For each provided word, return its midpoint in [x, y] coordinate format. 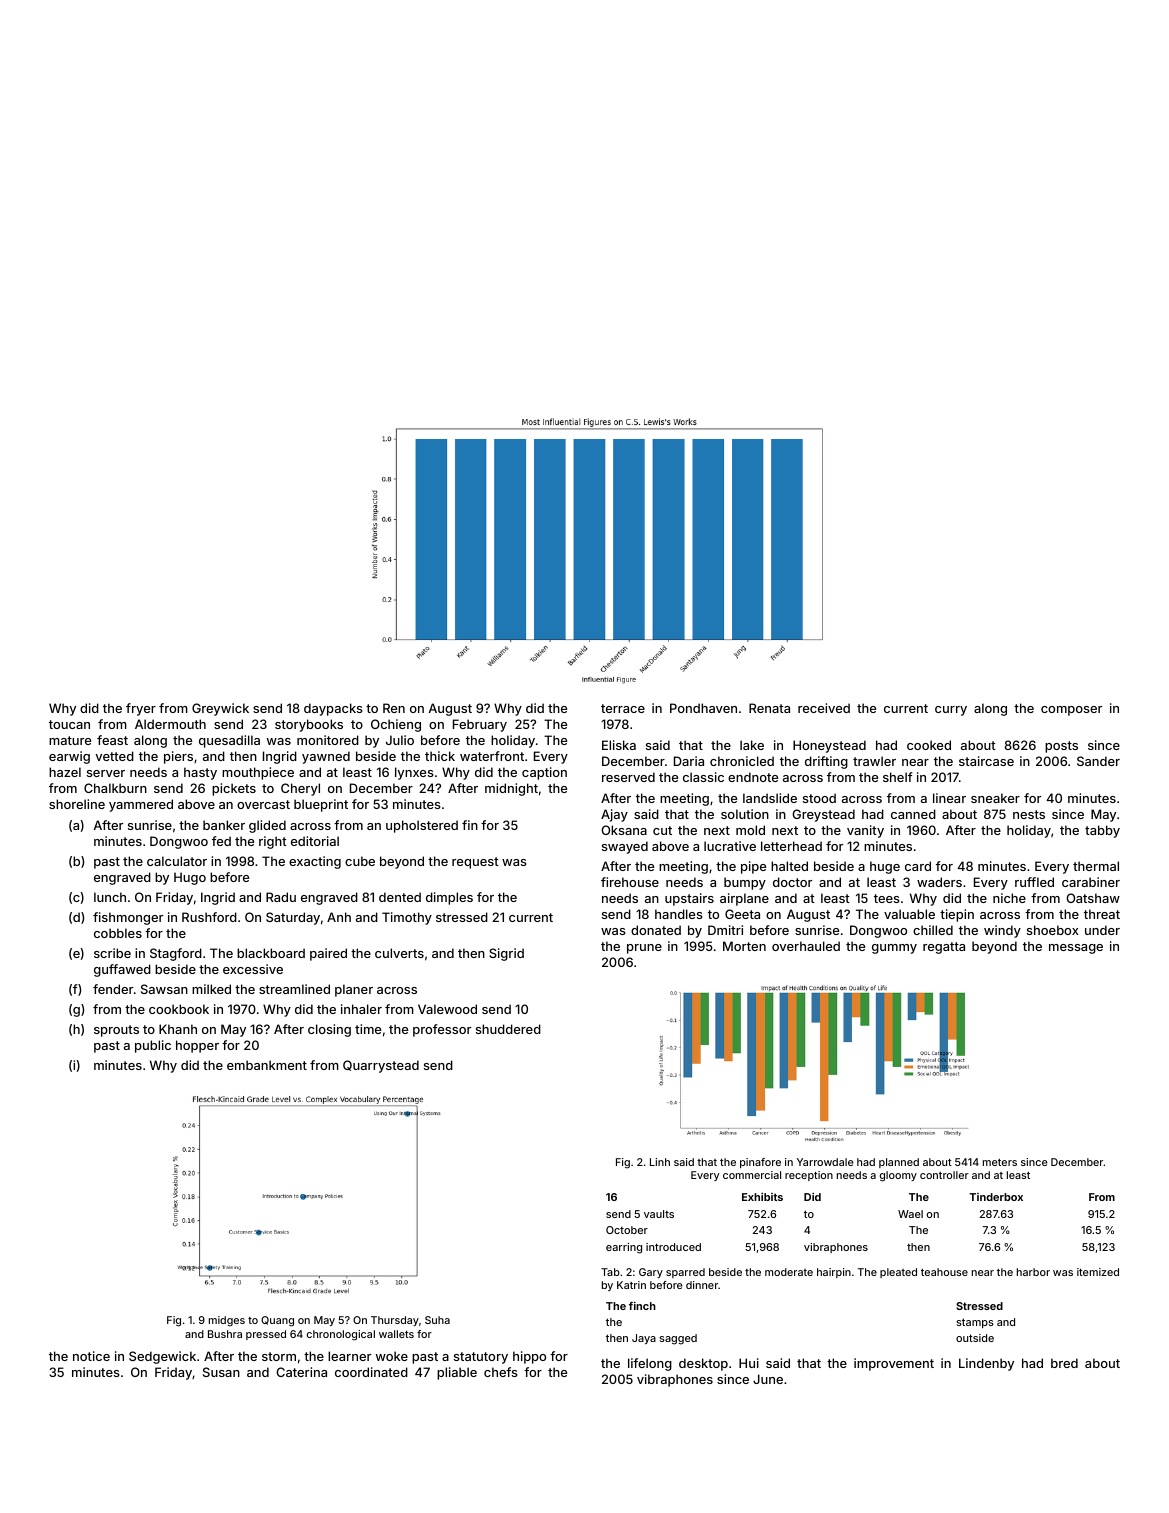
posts [1061, 747]
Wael [910, 1214]
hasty [200, 773]
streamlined [294, 989]
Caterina [301, 1372]
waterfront [492, 756]
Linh [660, 1162]
